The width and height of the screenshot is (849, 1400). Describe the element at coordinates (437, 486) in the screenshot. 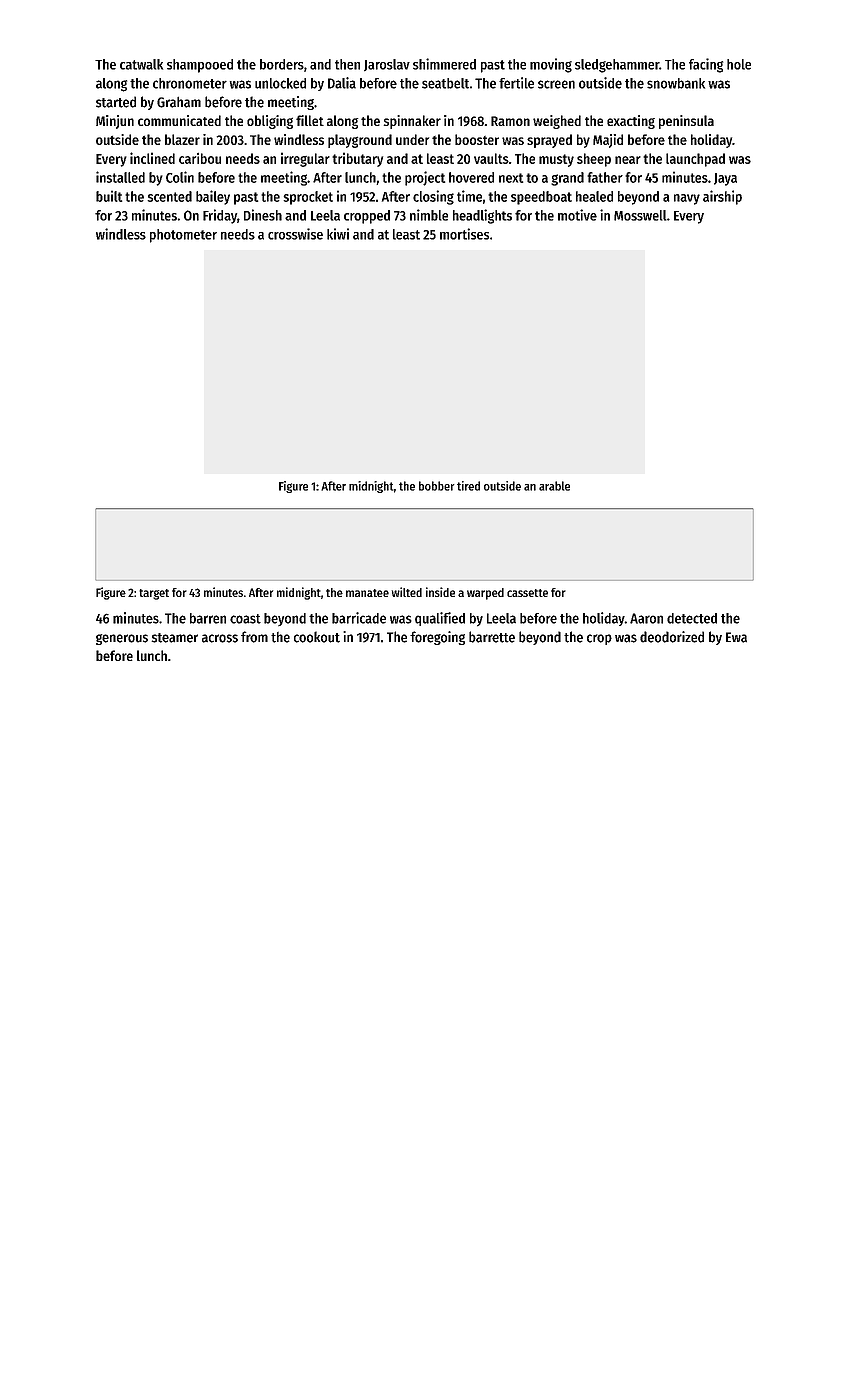

I see `bobber` at that location.
